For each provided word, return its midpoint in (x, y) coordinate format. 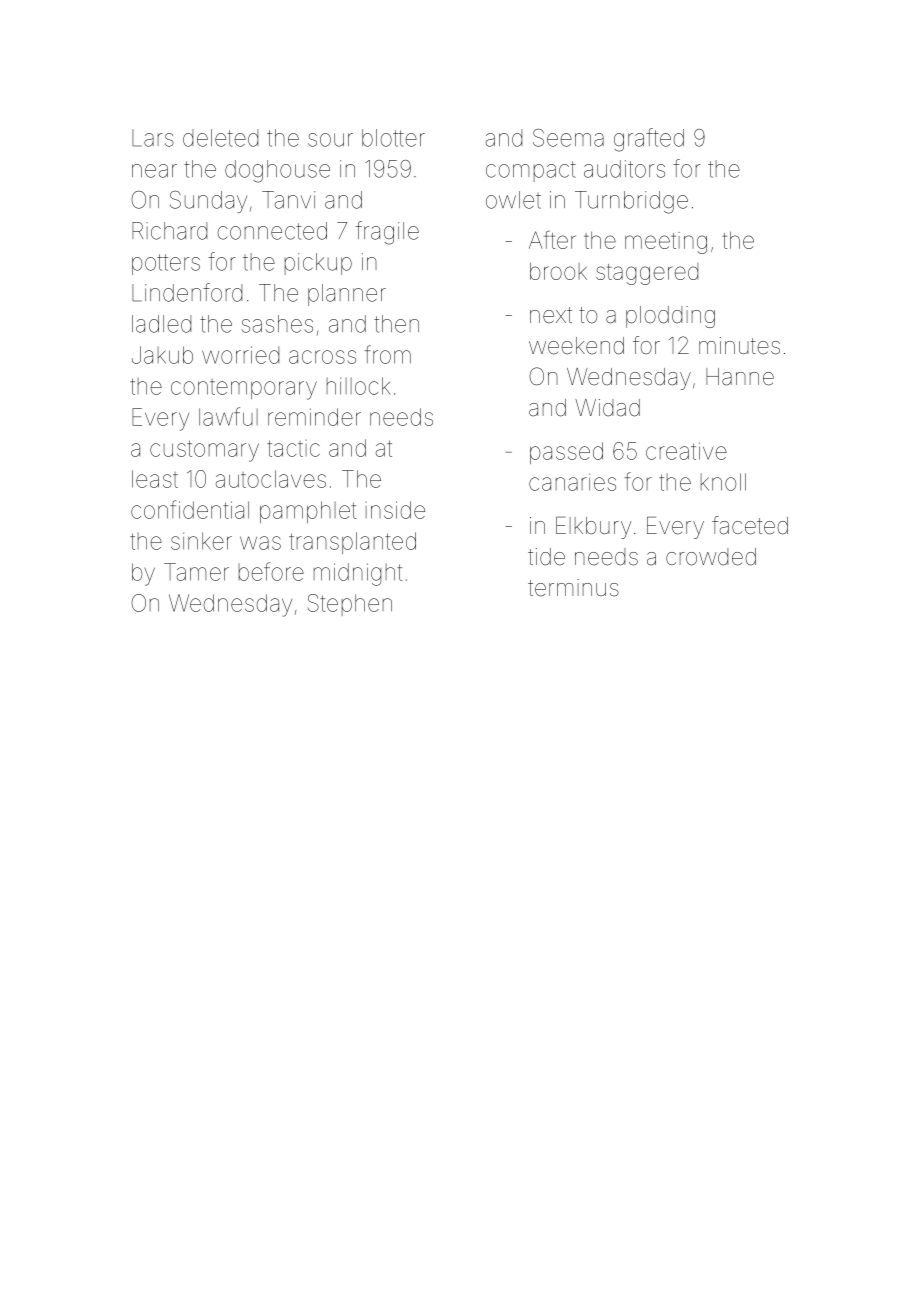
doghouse (277, 171)
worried (240, 355)
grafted (649, 140)
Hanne (740, 377)
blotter (393, 138)
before (271, 571)
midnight (358, 574)
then (396, 324)
